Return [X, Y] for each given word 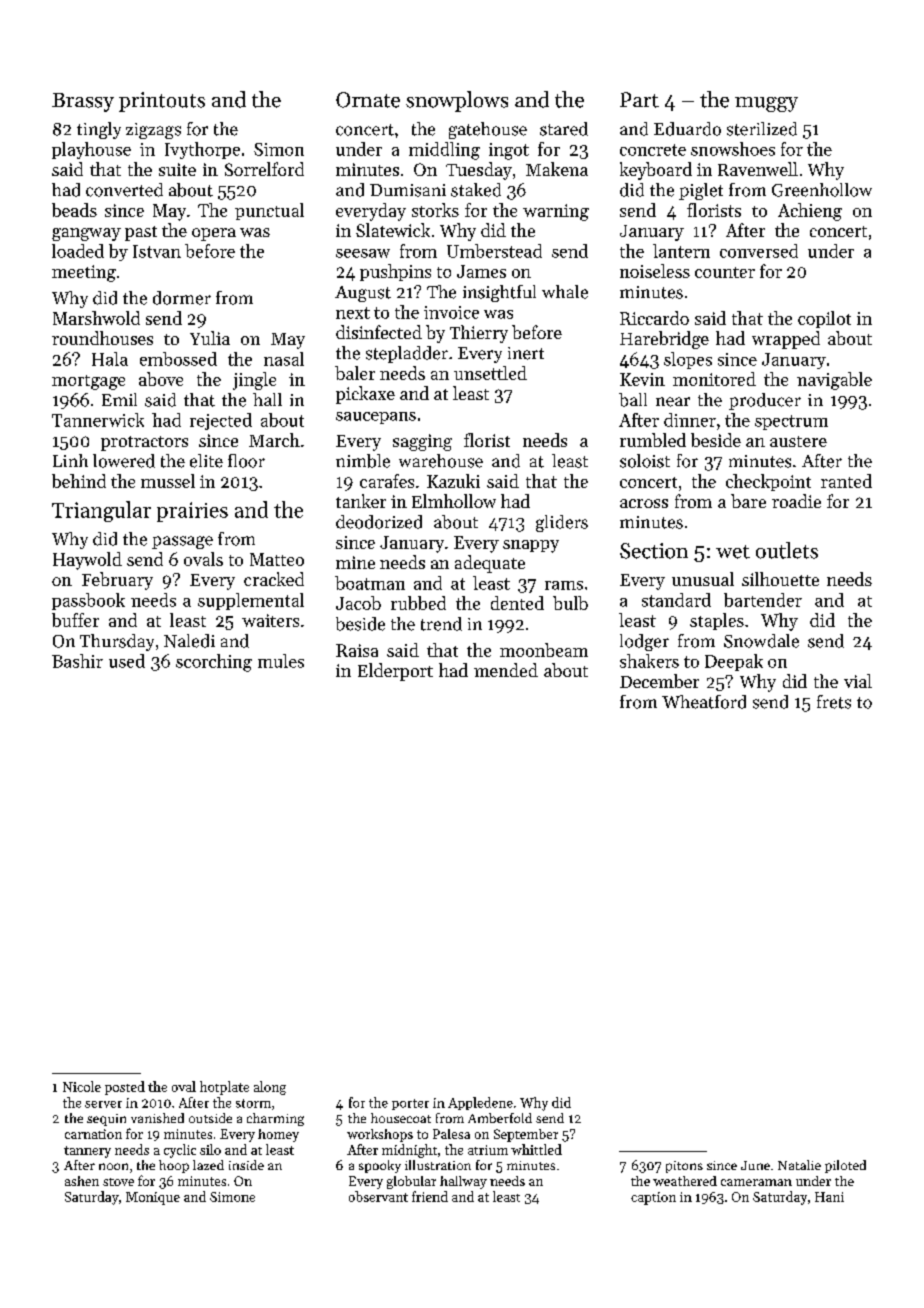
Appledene [480, 1103]
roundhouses [102, 338]
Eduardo [687, 129]
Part [639, 100]
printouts [162, 102]
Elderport [395, 672]
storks [435, 210]
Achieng [810, 212]
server [103, 1104]
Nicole [82, 1086]
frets [834, 702]
